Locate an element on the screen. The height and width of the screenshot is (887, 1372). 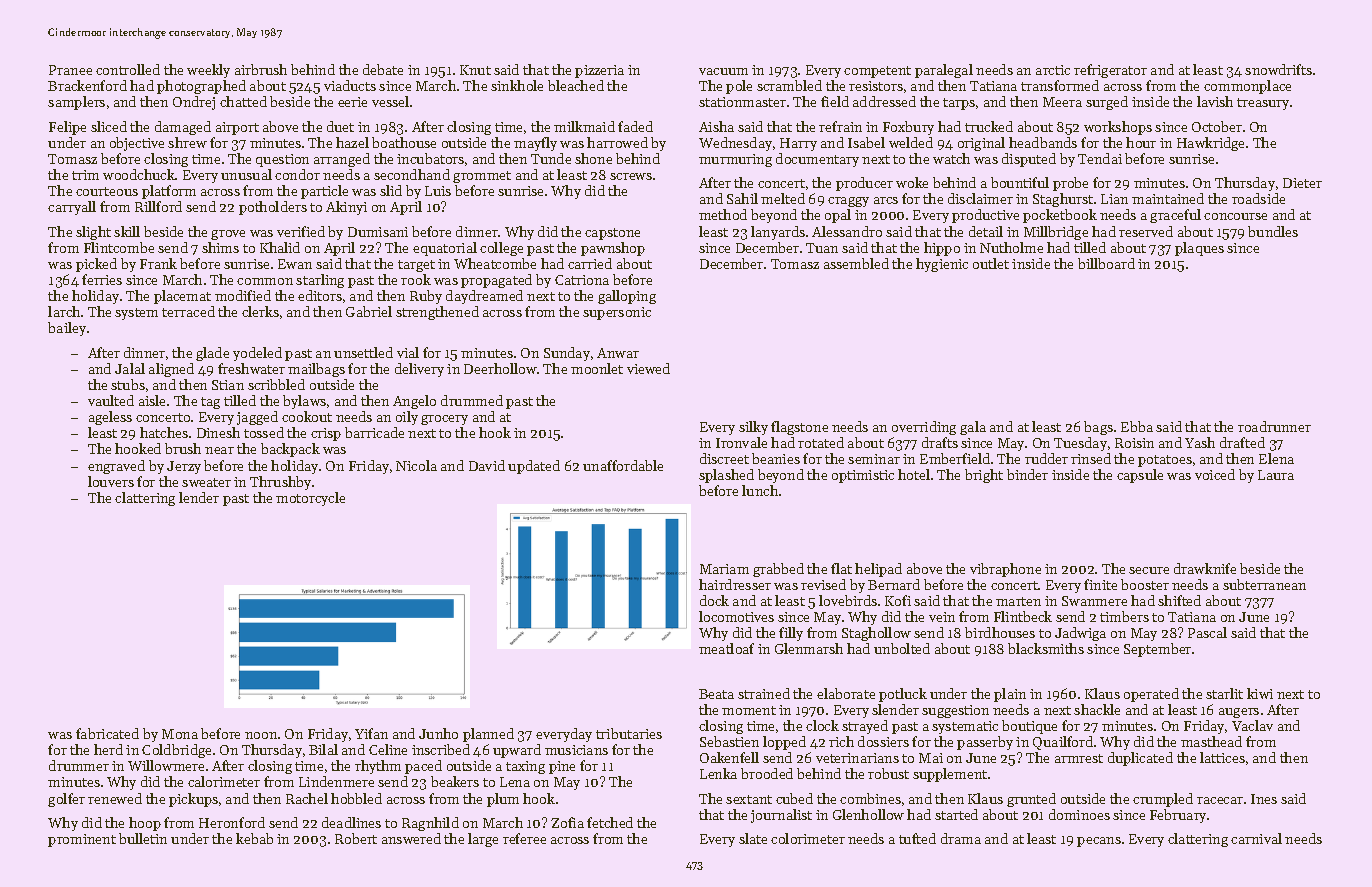
golfer is located at coordinates (66, 800).
